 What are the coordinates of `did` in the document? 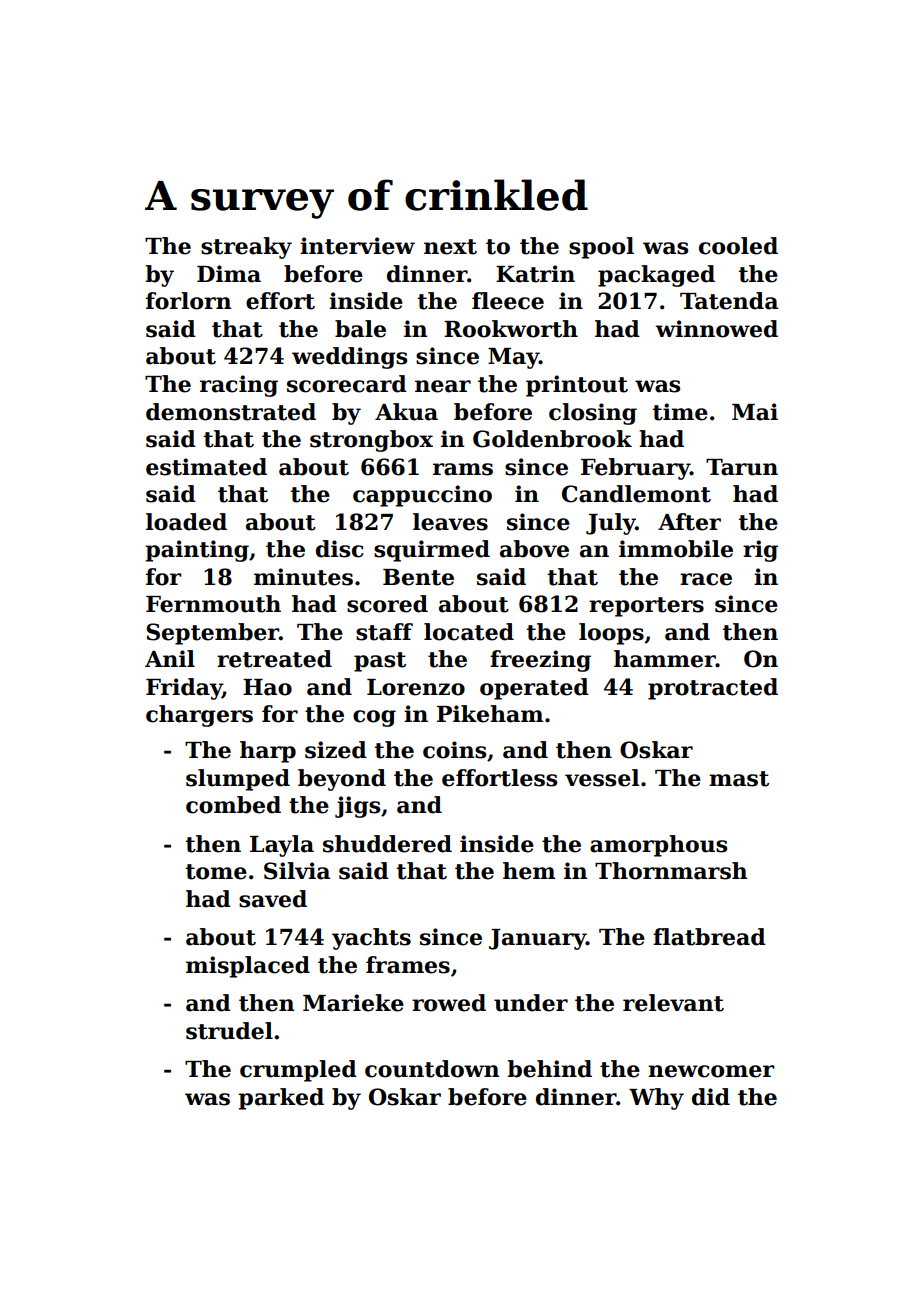 It's located at (711, 1097).
